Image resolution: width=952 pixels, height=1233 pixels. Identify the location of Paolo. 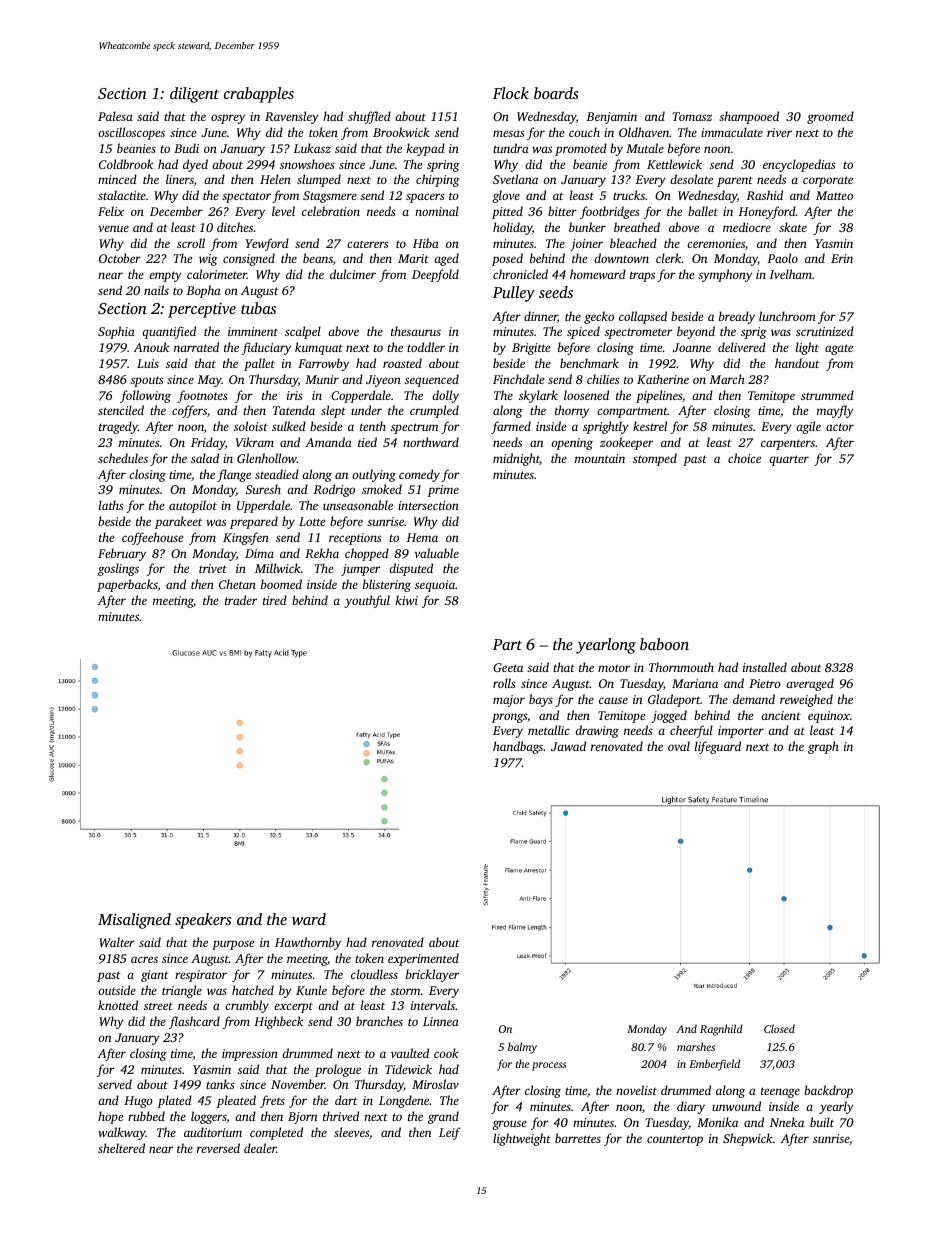
(782, 258).
